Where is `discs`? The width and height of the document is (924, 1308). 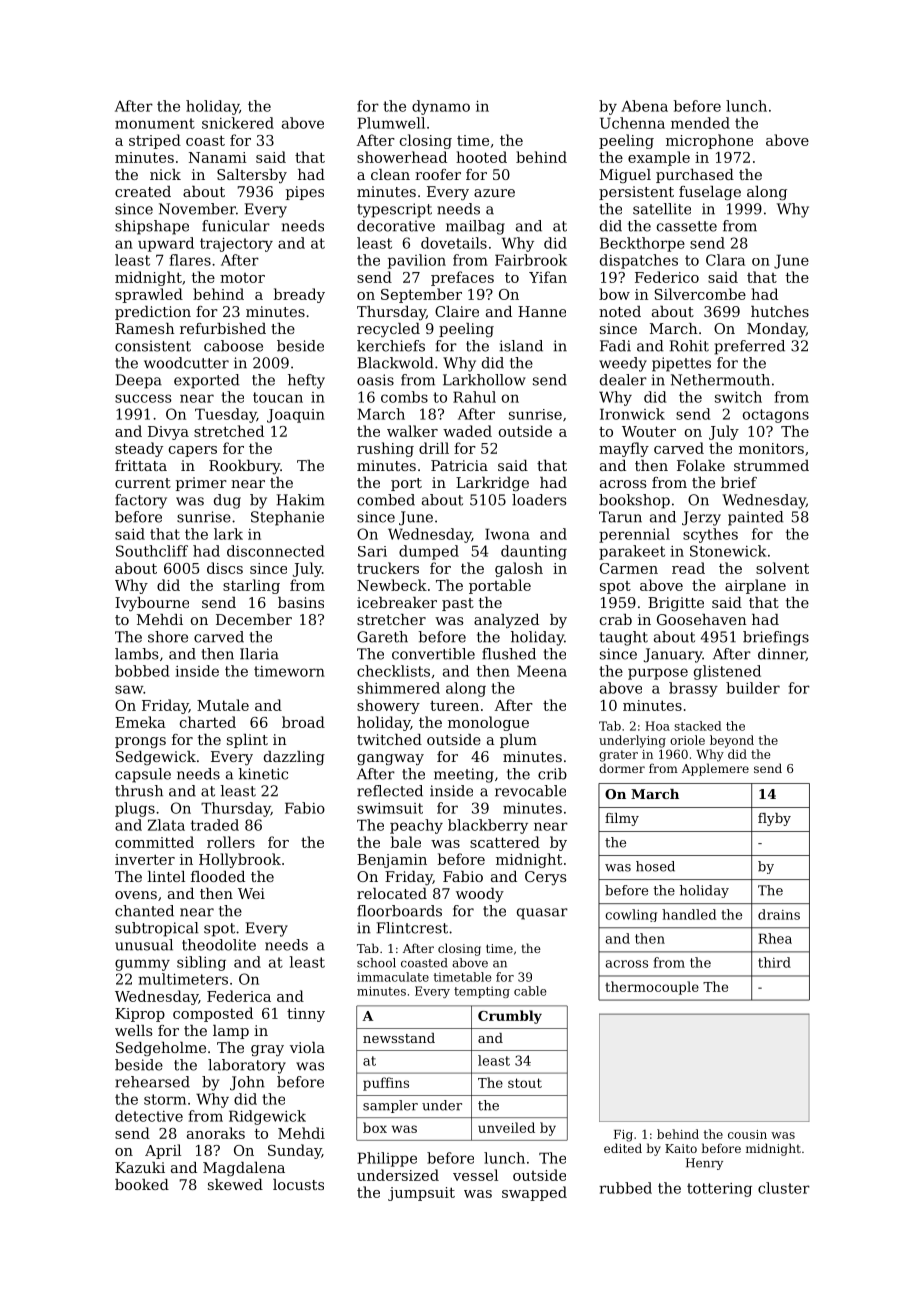
discs is located at coordinates (225, 568).
